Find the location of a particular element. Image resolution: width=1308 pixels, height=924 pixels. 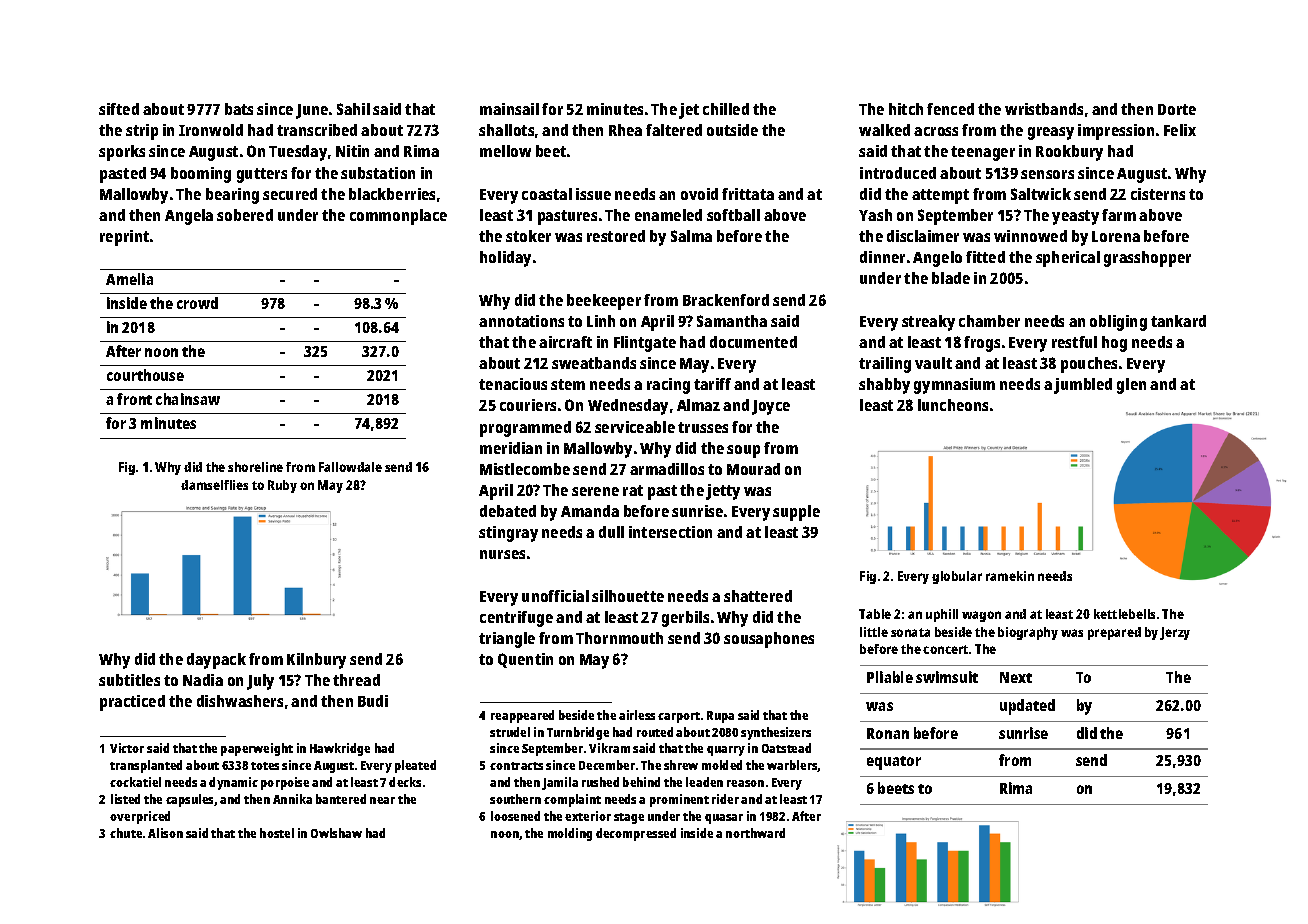

sifted is located at coordinates (119, 109).
